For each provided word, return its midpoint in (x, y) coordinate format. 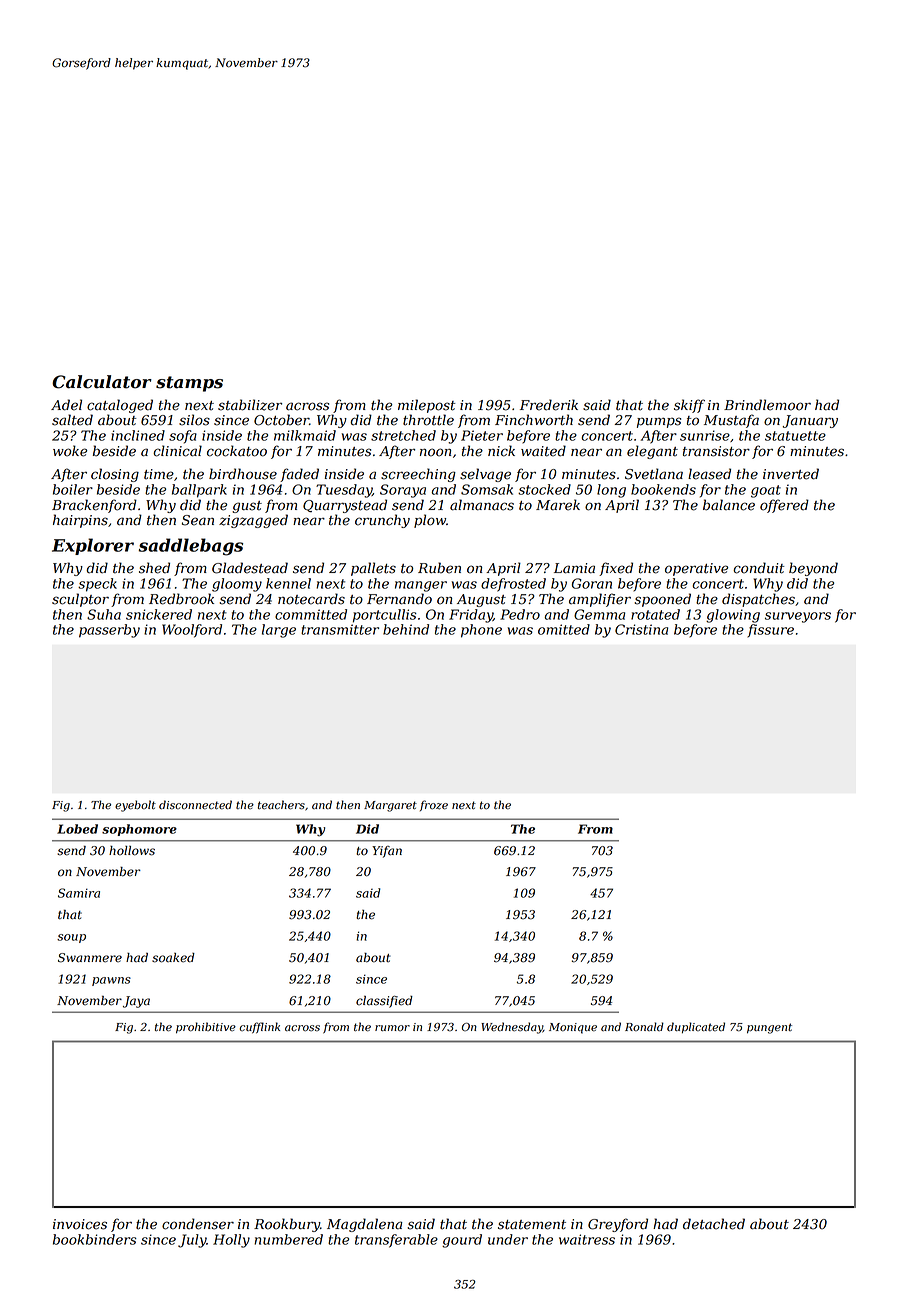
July (192, 1241)
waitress (587, 1239)
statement (532, 1225)
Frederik (549, 405)
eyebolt (135, 806)
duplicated (696, 1027)
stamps (189, 384)
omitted (564, 629)
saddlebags (190, 547)
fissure (770, 630)
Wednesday (512, 1028)
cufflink (260, 1028)
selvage (485, 475)
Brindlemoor (767, 405)
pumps (659, 422)
